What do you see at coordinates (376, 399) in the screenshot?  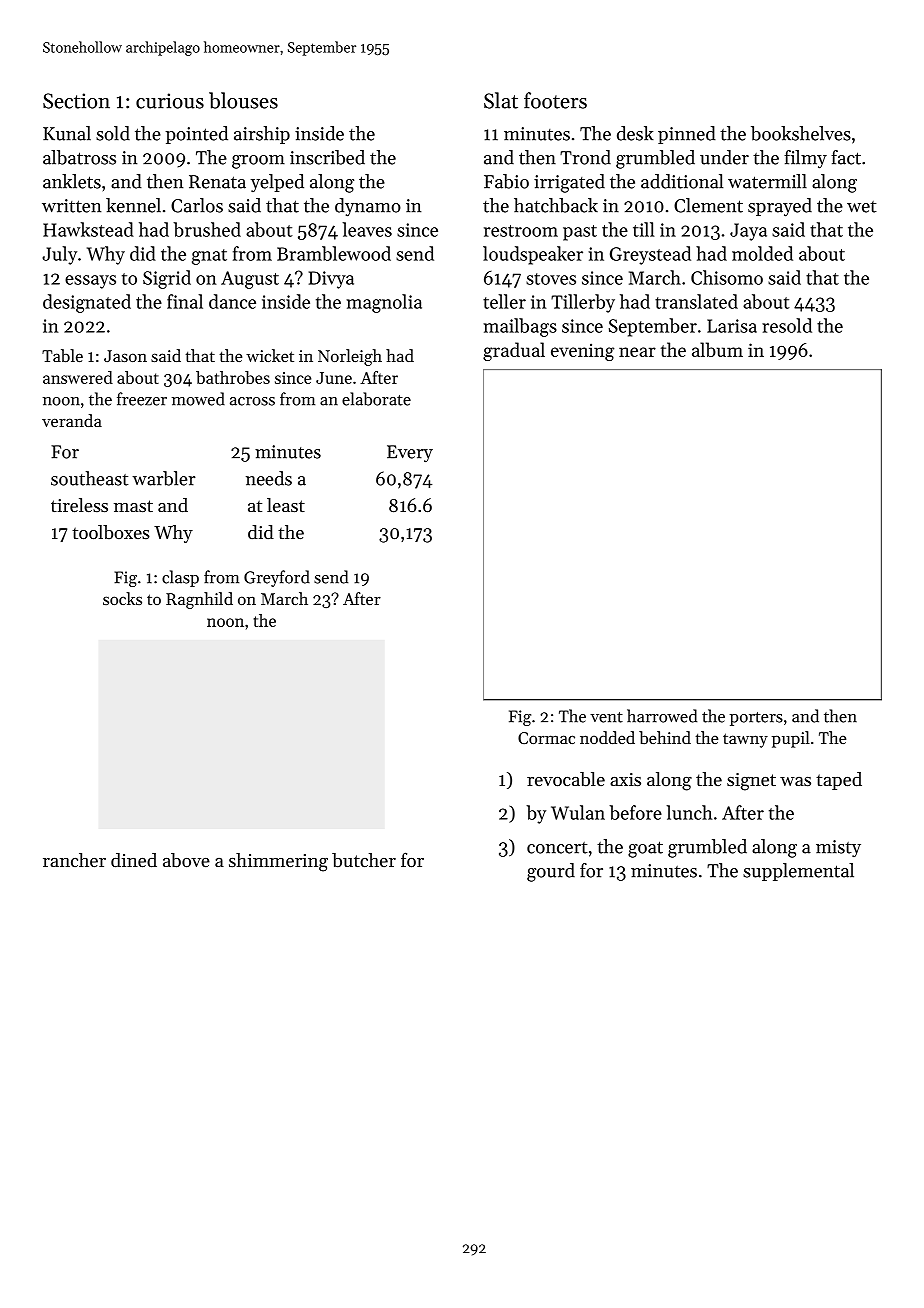 I see `elaborate` at bounding box center [376, 399].
